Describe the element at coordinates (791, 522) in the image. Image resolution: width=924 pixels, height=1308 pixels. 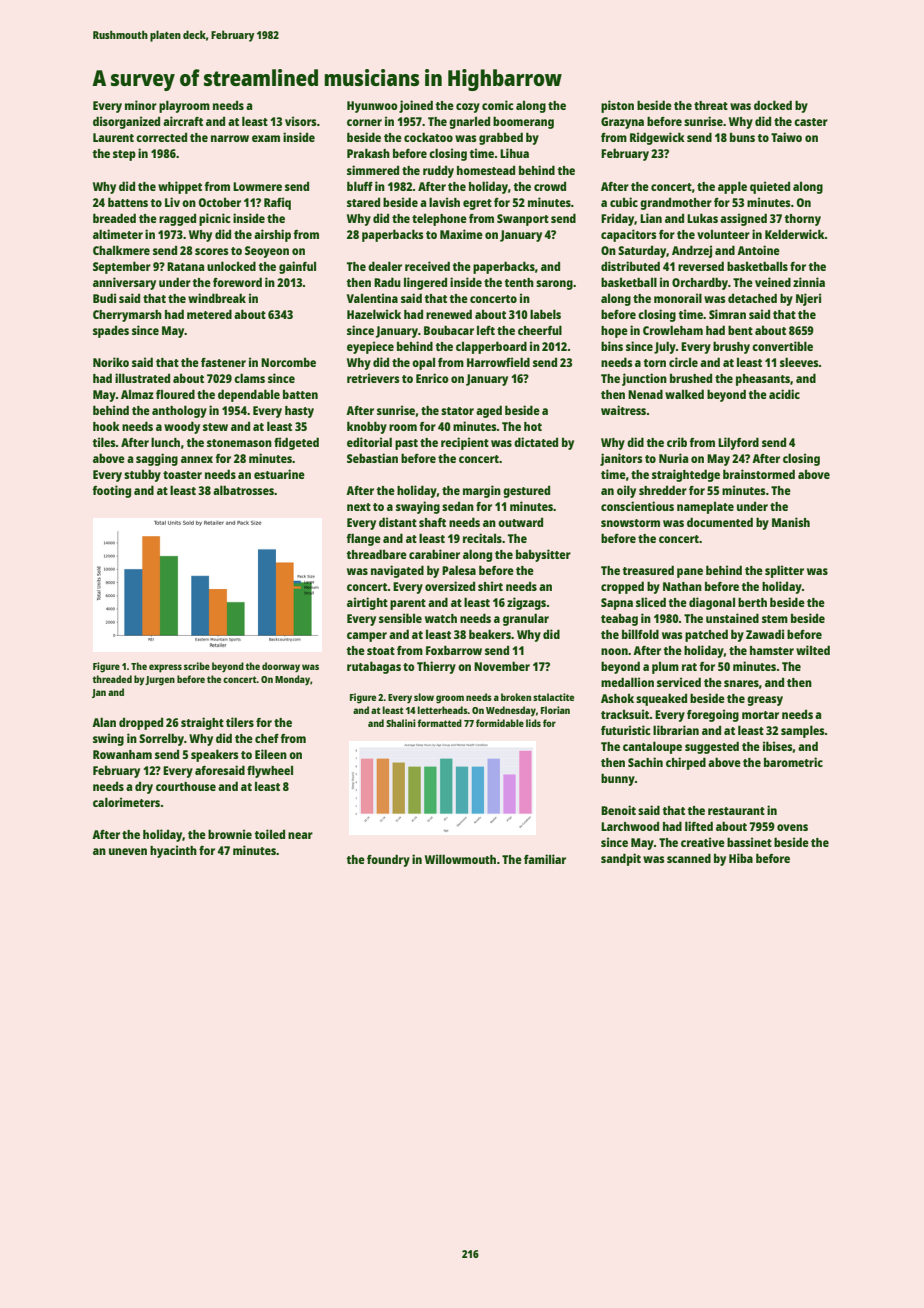
I see `Manish` at that location.
